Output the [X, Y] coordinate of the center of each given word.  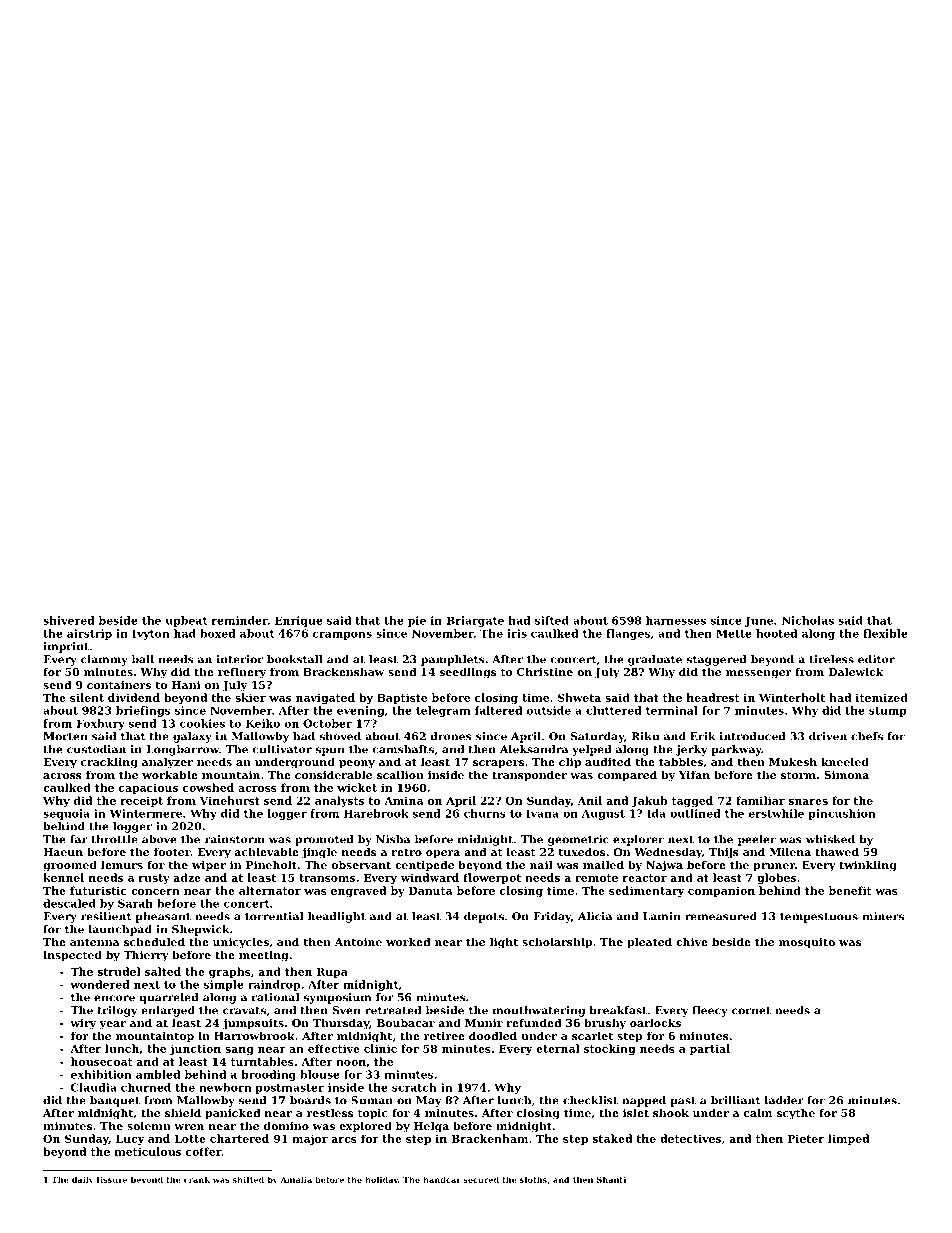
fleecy [710, 1011]
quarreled [168, 998]
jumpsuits [253, 1024]
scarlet [592, 1035]
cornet [751, 1011]
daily [83, 1180]
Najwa [664, 866]
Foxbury [101, 724]
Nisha [393, 839]
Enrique [299, 621]
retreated [393, 1010]
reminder [240, 620]
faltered [498, 710]
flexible [885, 633]
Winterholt [792, 697]
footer [172, 852]
